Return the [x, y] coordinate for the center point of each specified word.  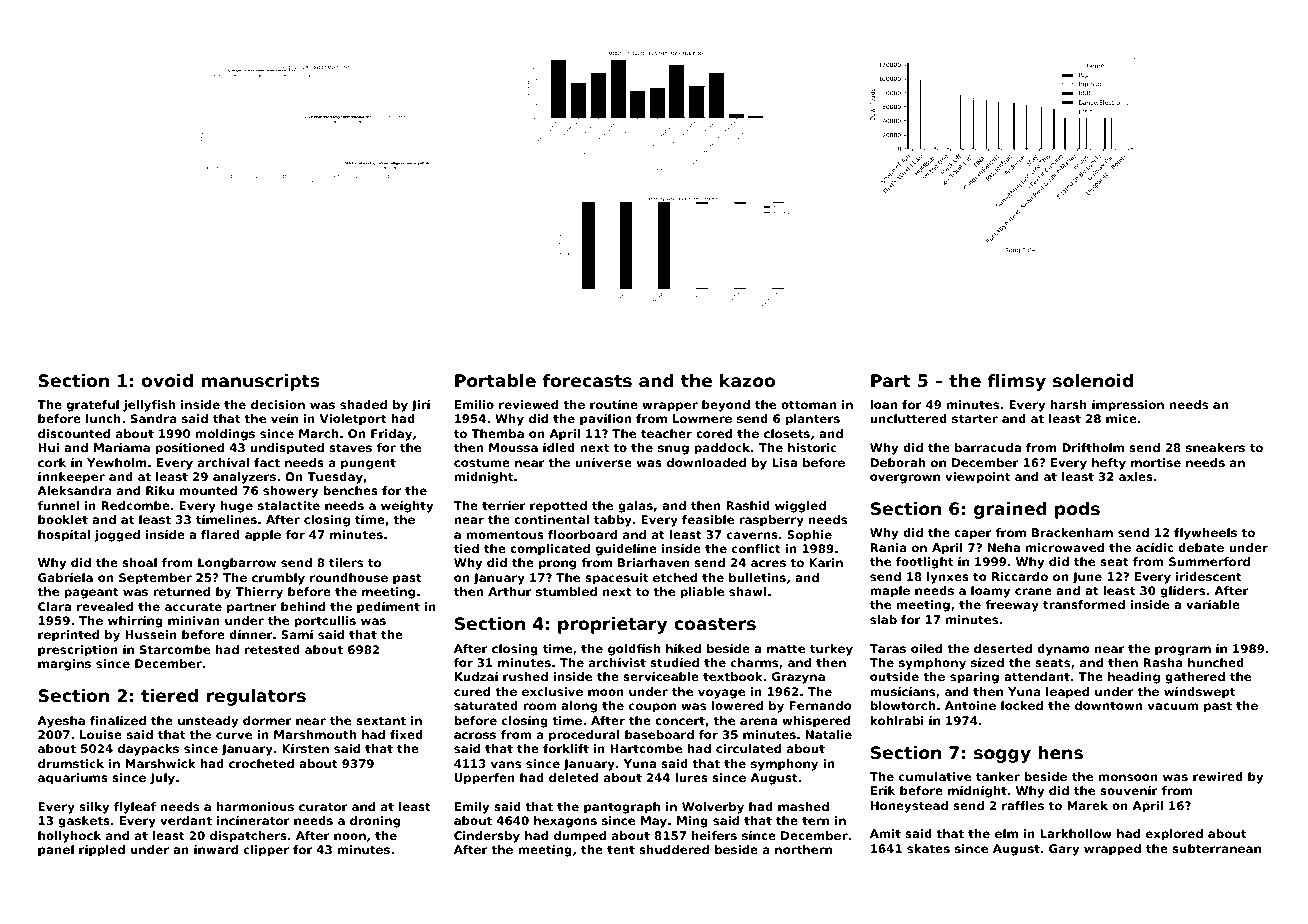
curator [323, 806]
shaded [363, 404]
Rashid [748, 505]
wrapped [1112, 850]
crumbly [278, 579]
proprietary [612, 625]
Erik [883, 790]
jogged [117, 536]
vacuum [1173, 706]
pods [1077, 510]
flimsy [1017, 382]
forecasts [587, 380]
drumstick [71, 763]
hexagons [565, 822]
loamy [990, 592]
